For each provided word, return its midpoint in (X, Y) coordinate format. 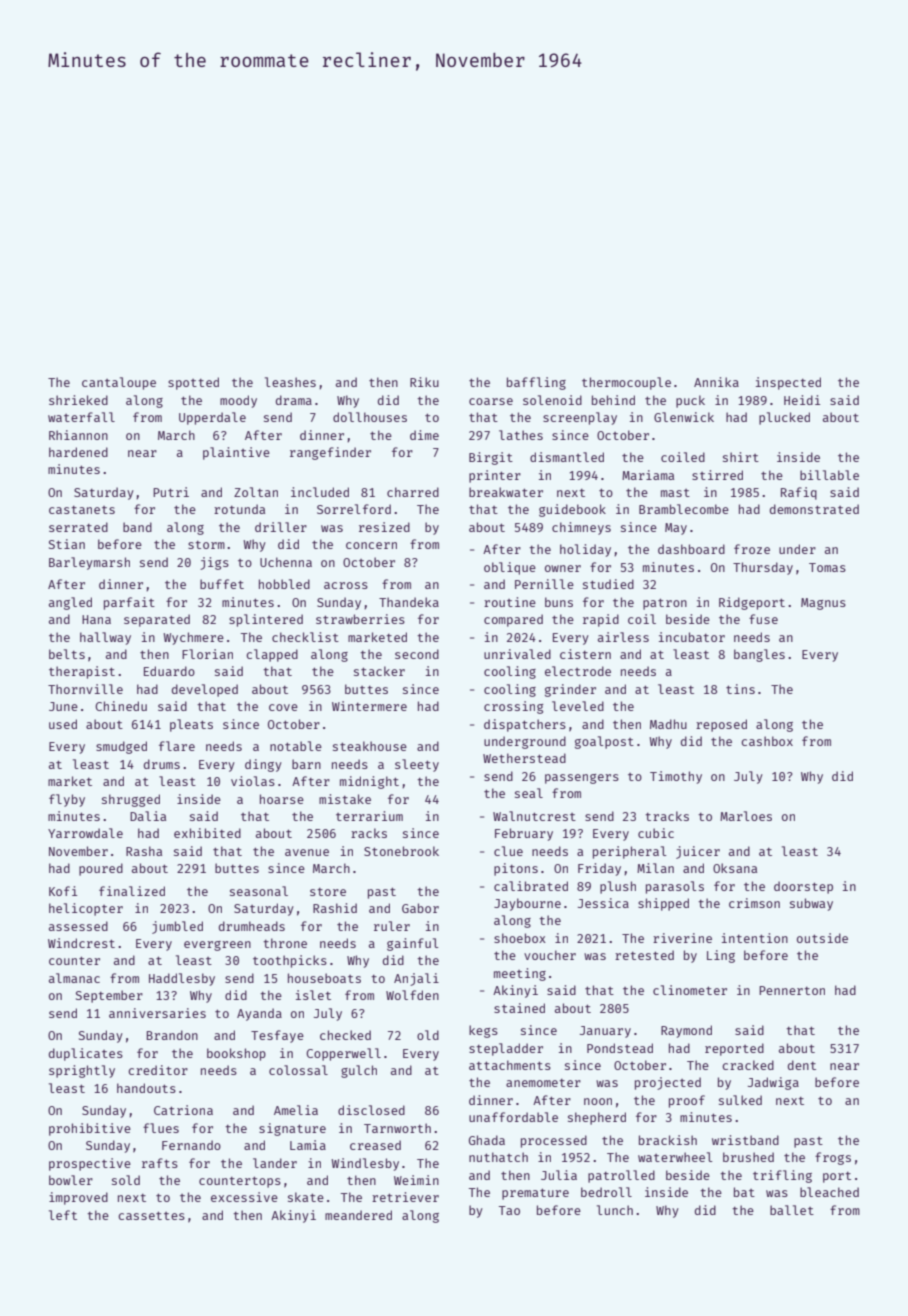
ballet (792, 1210)
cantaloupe (119, 383)
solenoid (552, 400)
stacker (379, 671)
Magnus (823, 604)
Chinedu (121, 706)
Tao (509, 1210)
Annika (716, 382)
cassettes (151, 1215)
